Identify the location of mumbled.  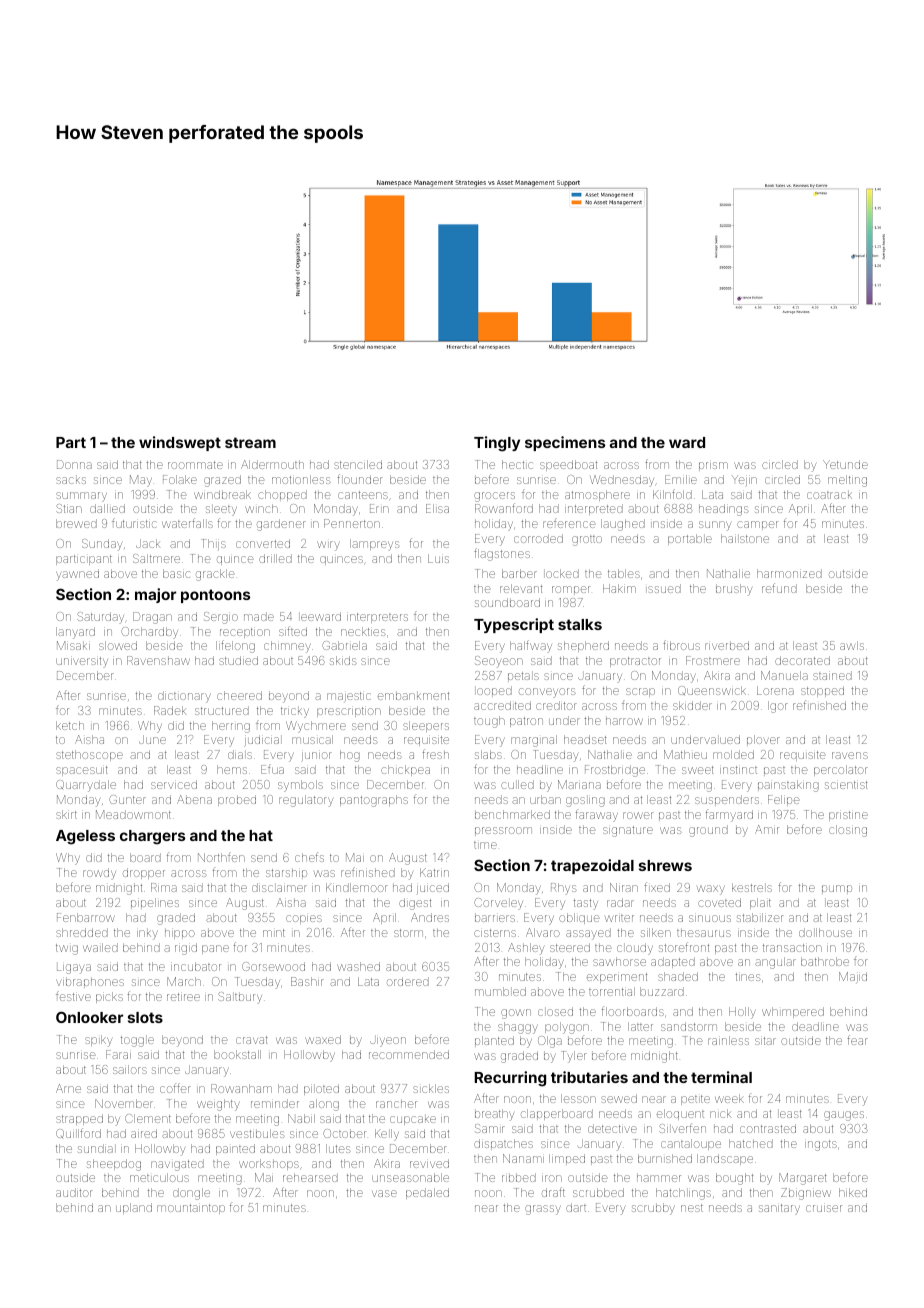
(500, 991).
